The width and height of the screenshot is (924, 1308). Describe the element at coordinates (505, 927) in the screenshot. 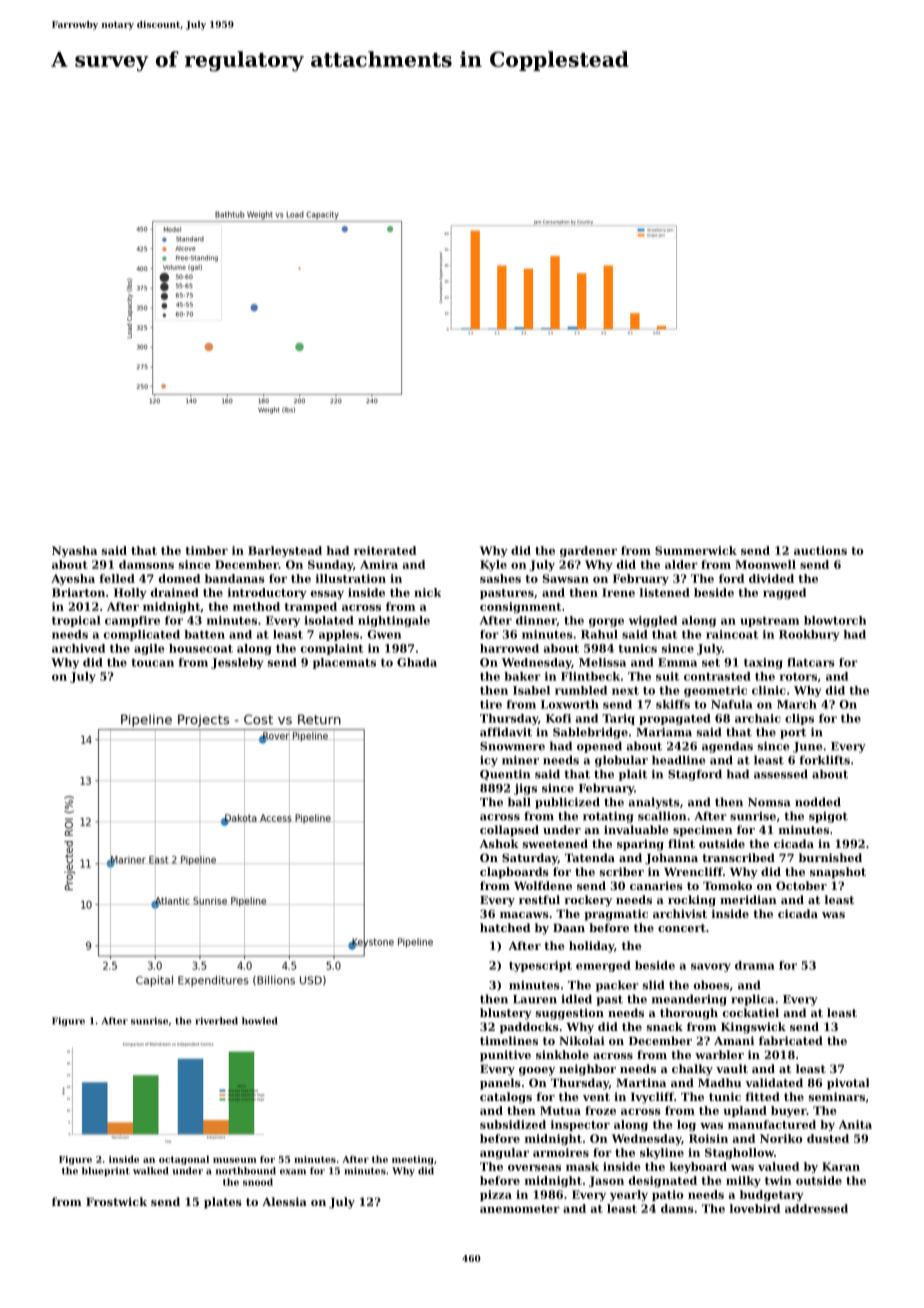

I see `hatched` at that location.
